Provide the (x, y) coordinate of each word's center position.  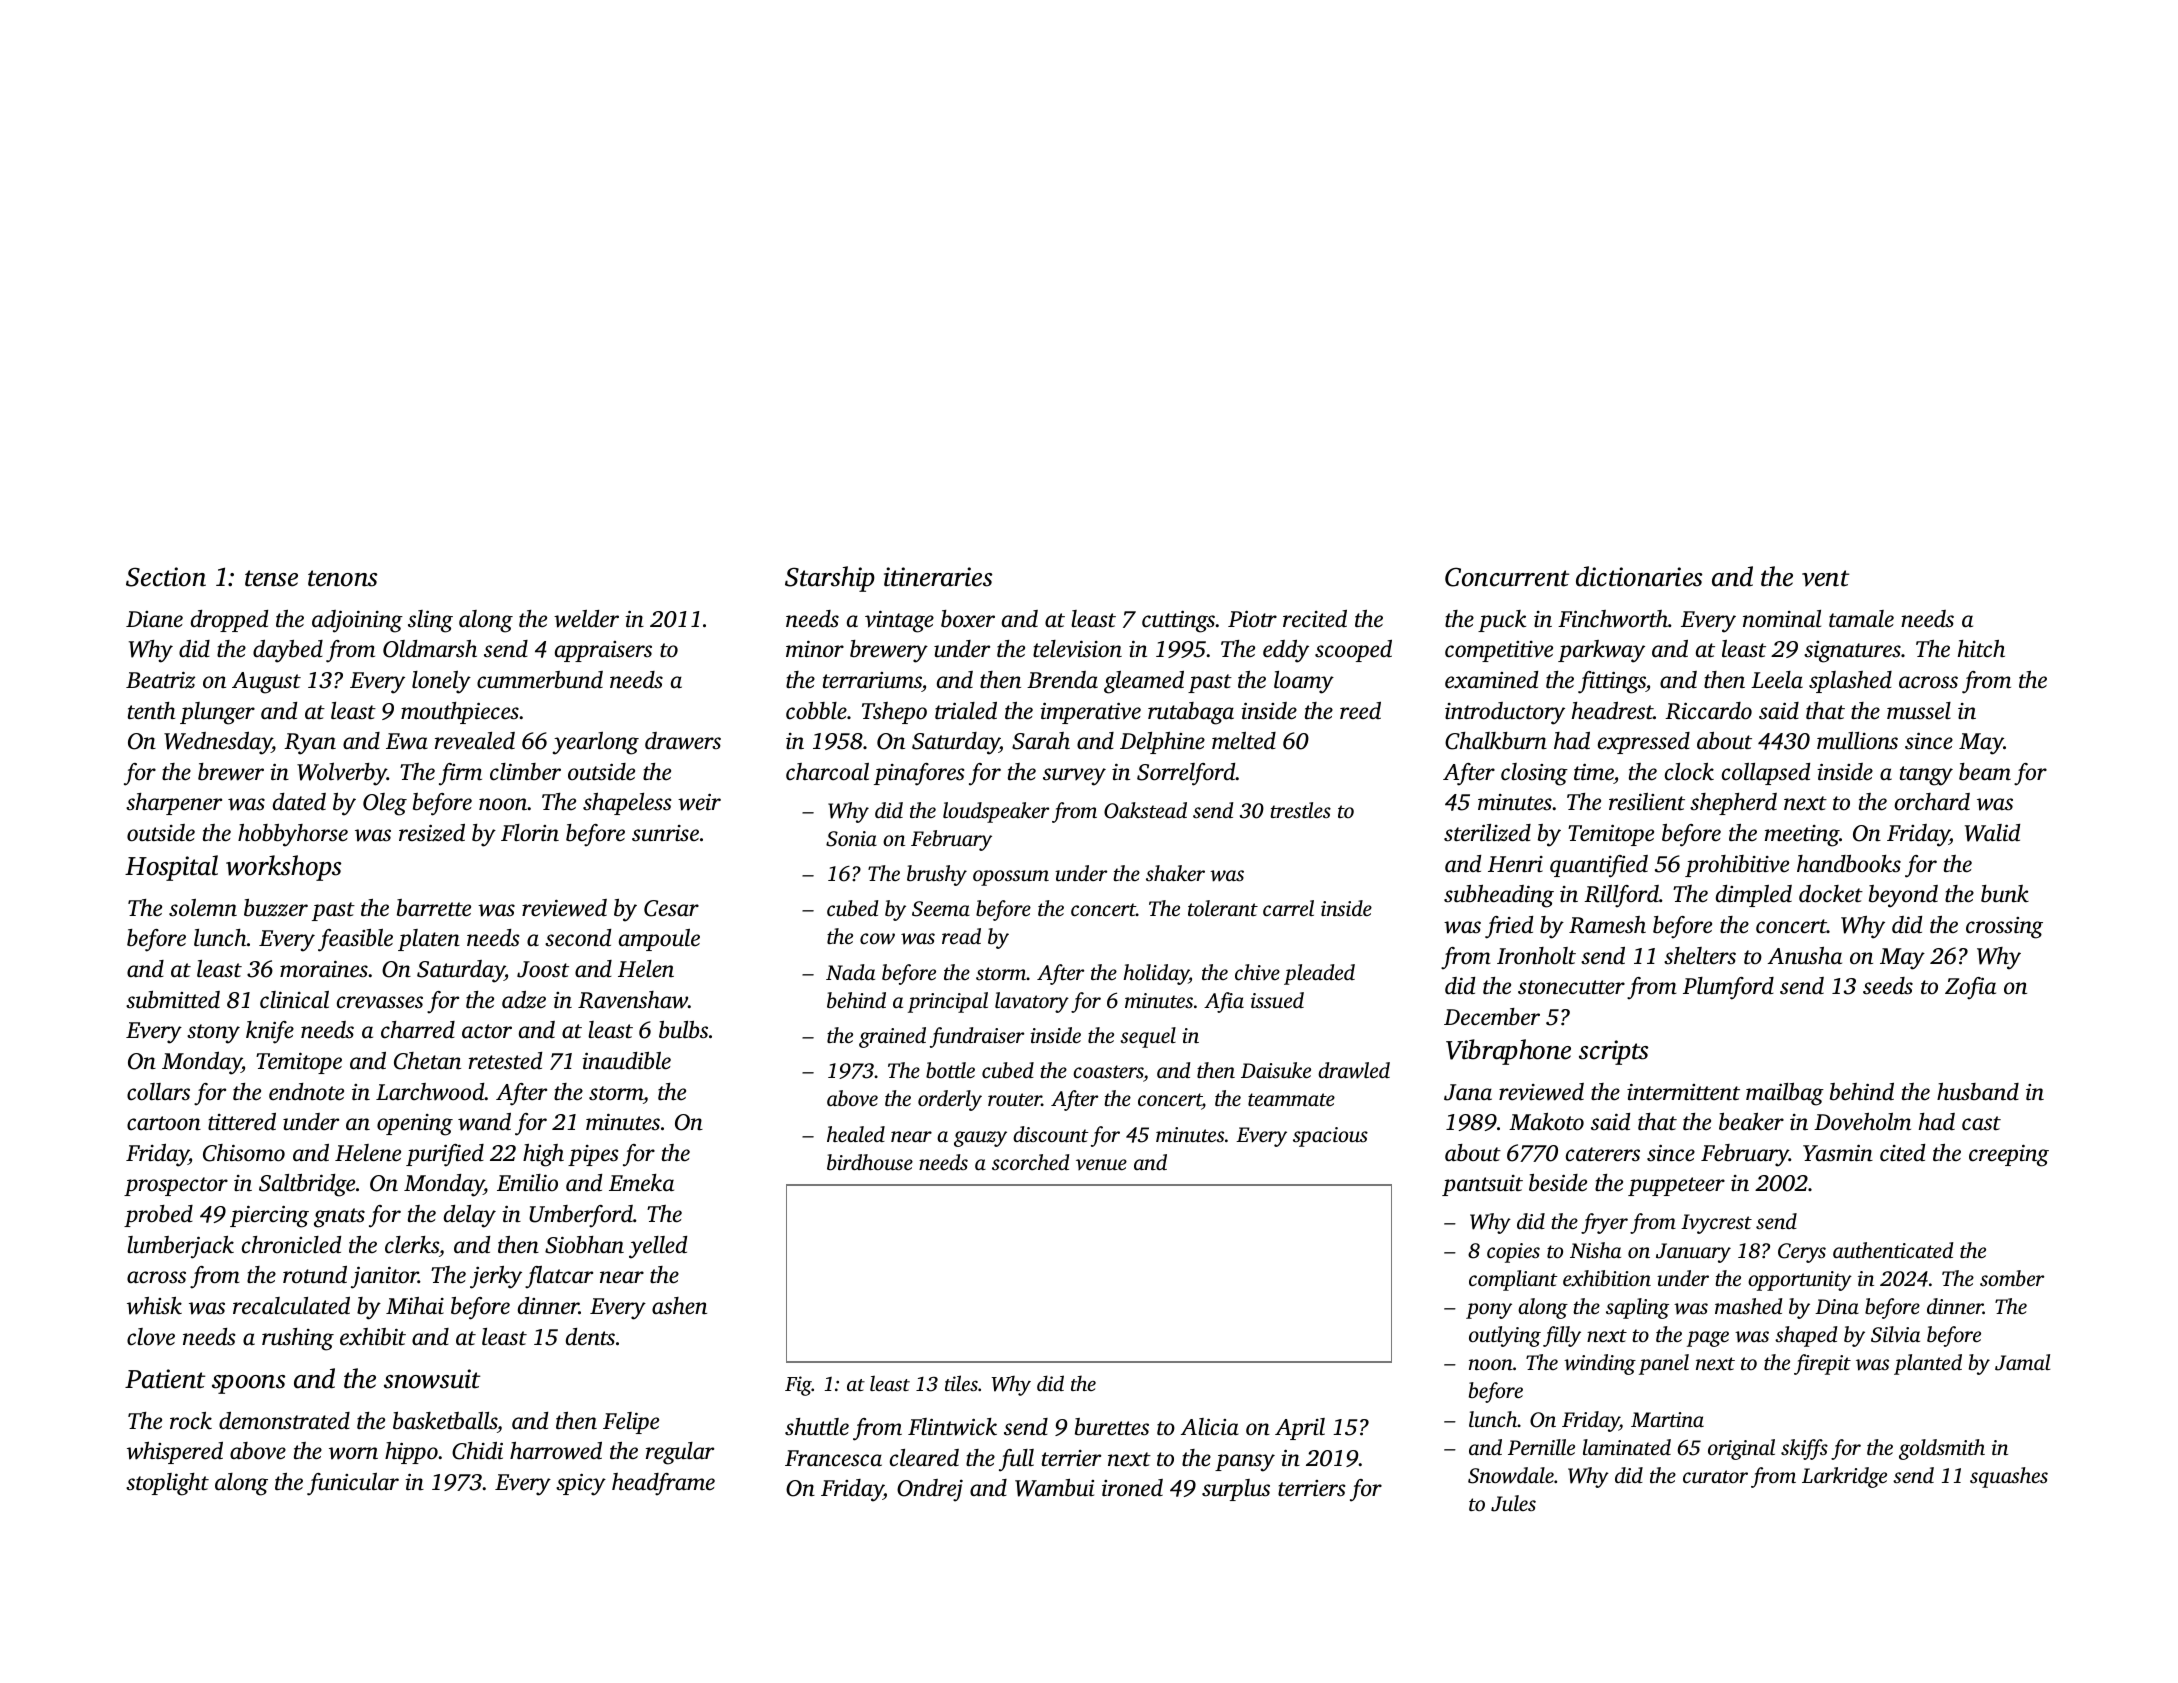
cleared (924, 1458)
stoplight (167, 1484)
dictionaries (1639, 576)
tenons (342, 578)
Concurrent (1507, 577)
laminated (1627, 1447)
